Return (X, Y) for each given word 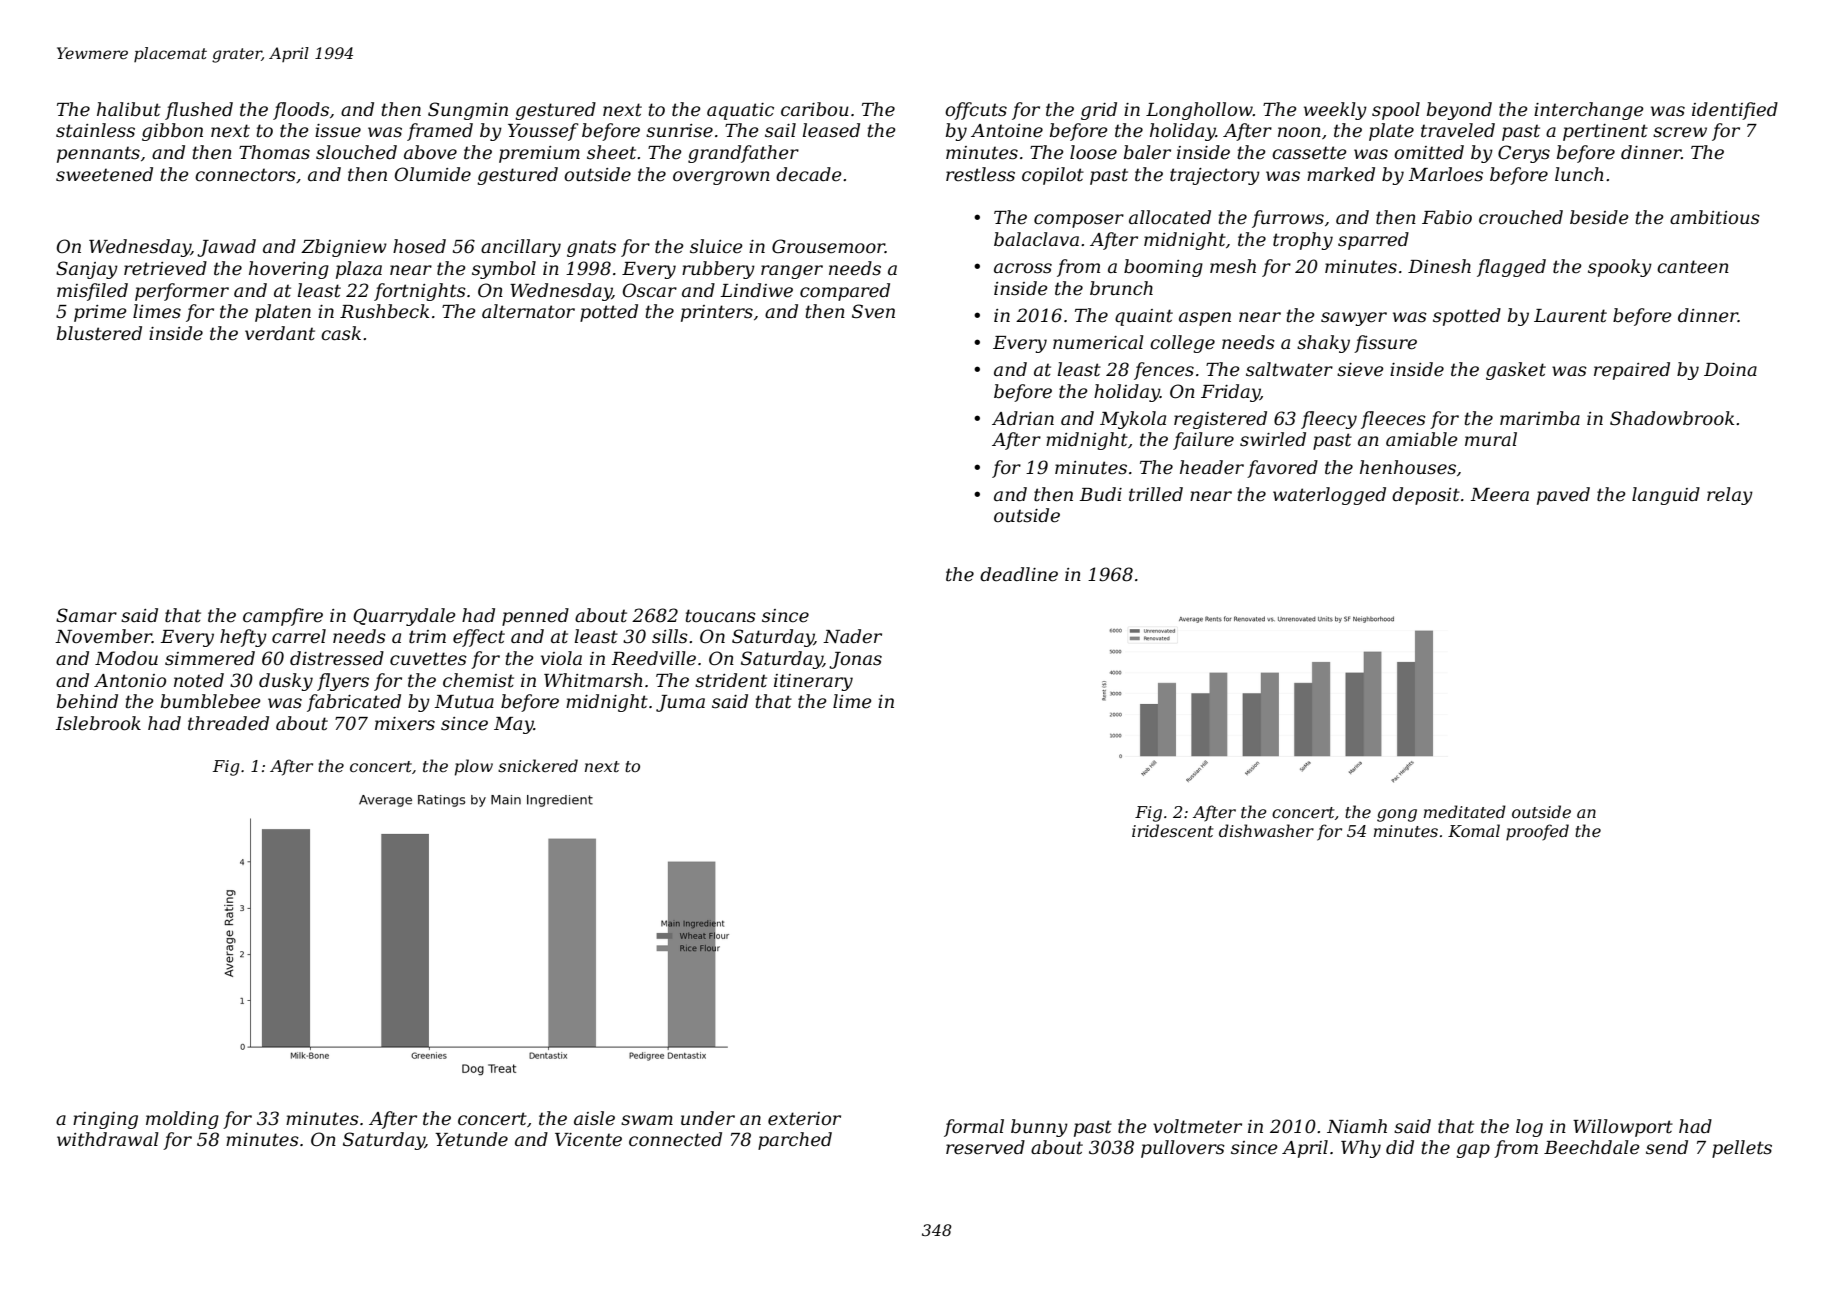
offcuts (976, 111)
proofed (1537, 832)
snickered (538, 765)
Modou (126, 658)
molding (182, 1120)
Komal (1474, 830)
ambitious (1715, 217)
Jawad (226, 248)
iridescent (1173, 830)
